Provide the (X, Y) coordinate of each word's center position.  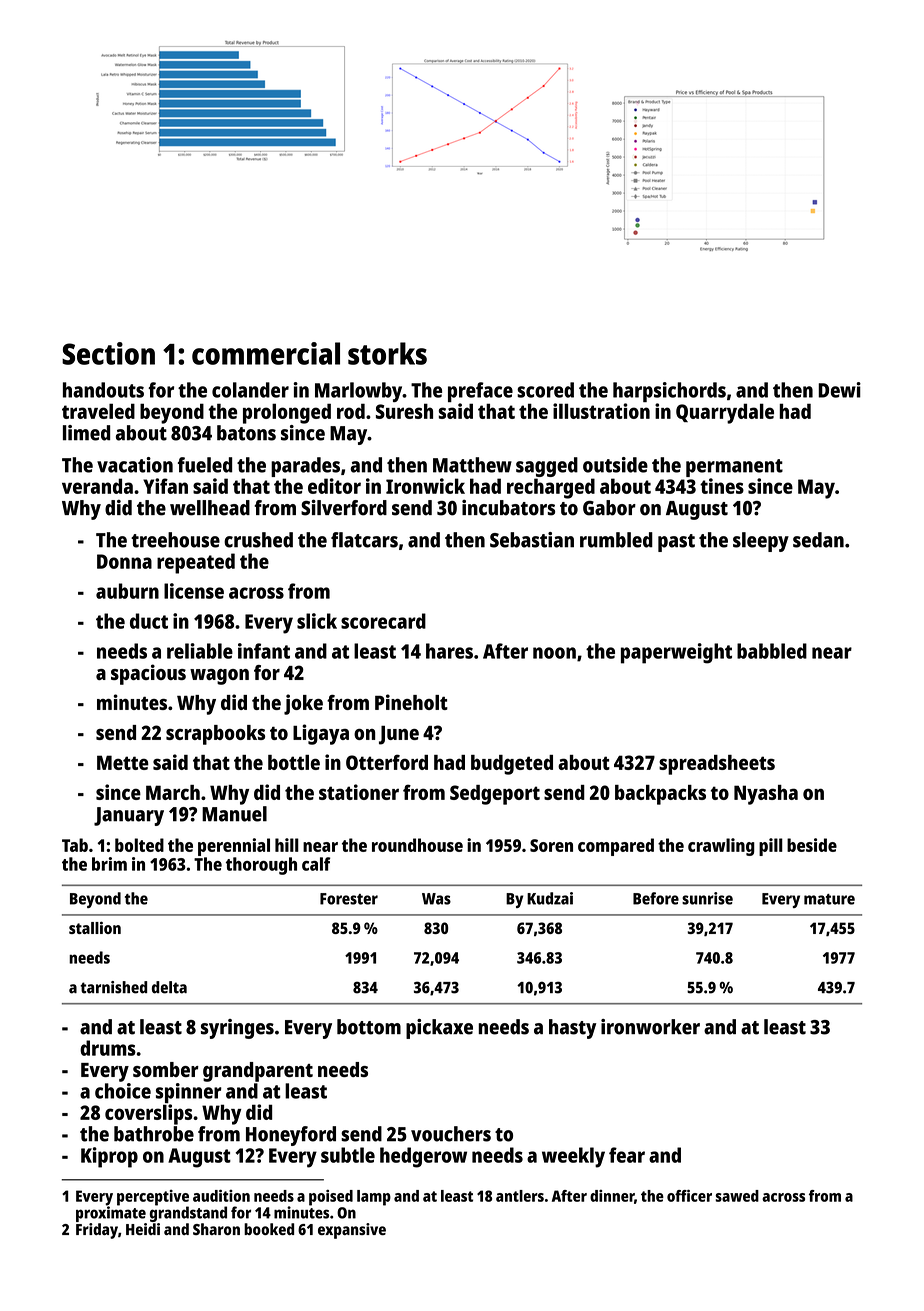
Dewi (839, 390)
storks (387, 353)
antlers (520, 1196)
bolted (139, 845)
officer (689, 1195)
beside (812, 845)
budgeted (512, 765)
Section (108, 353)
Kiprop (109, 1157)
